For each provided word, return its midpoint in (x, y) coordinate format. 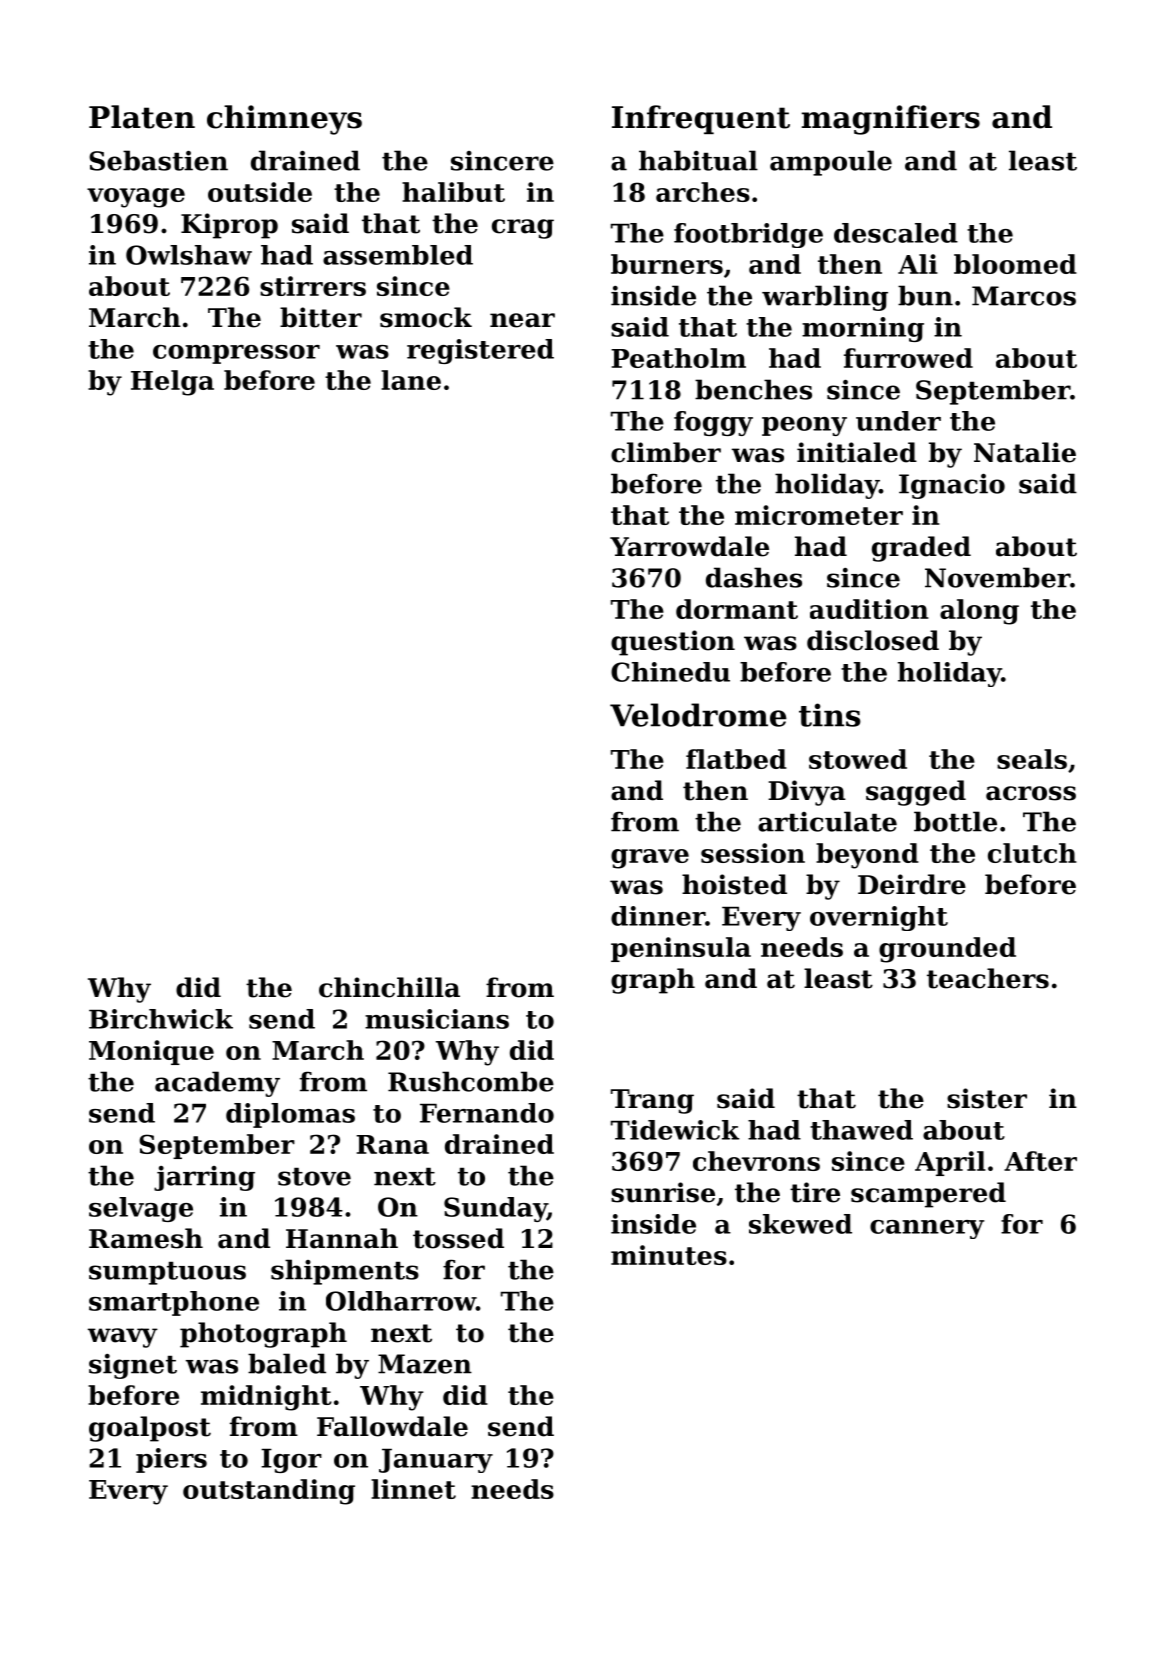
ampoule (831, 163)
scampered (928, 1195)
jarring (204, 1178)
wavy (123, 1338)
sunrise (663, 1192)
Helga (172, 383)
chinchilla (389, 987)
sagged (916, 793)
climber (666, 452)
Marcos (1024, 296)
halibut (453, 192)
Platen (142, 117)
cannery (927, 1229)
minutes (669, 1255)
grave (650, 859)
